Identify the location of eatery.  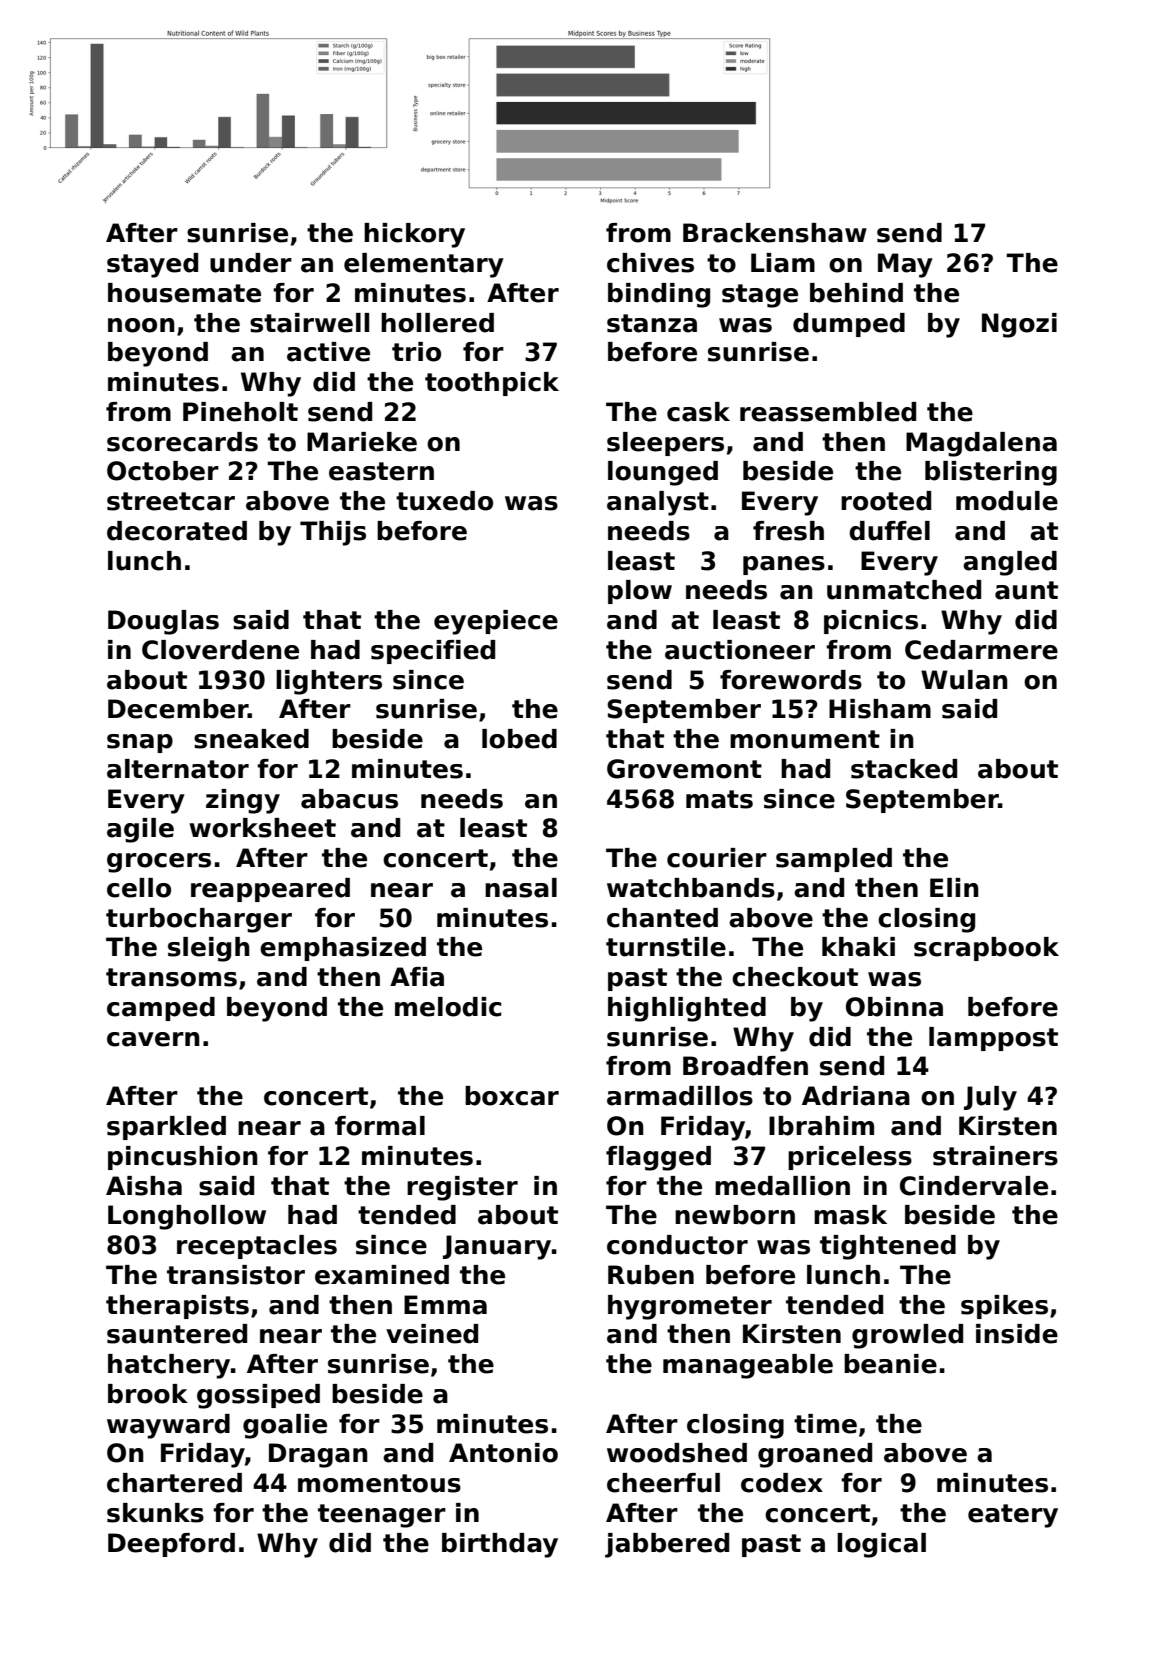
(1013, 1516).
